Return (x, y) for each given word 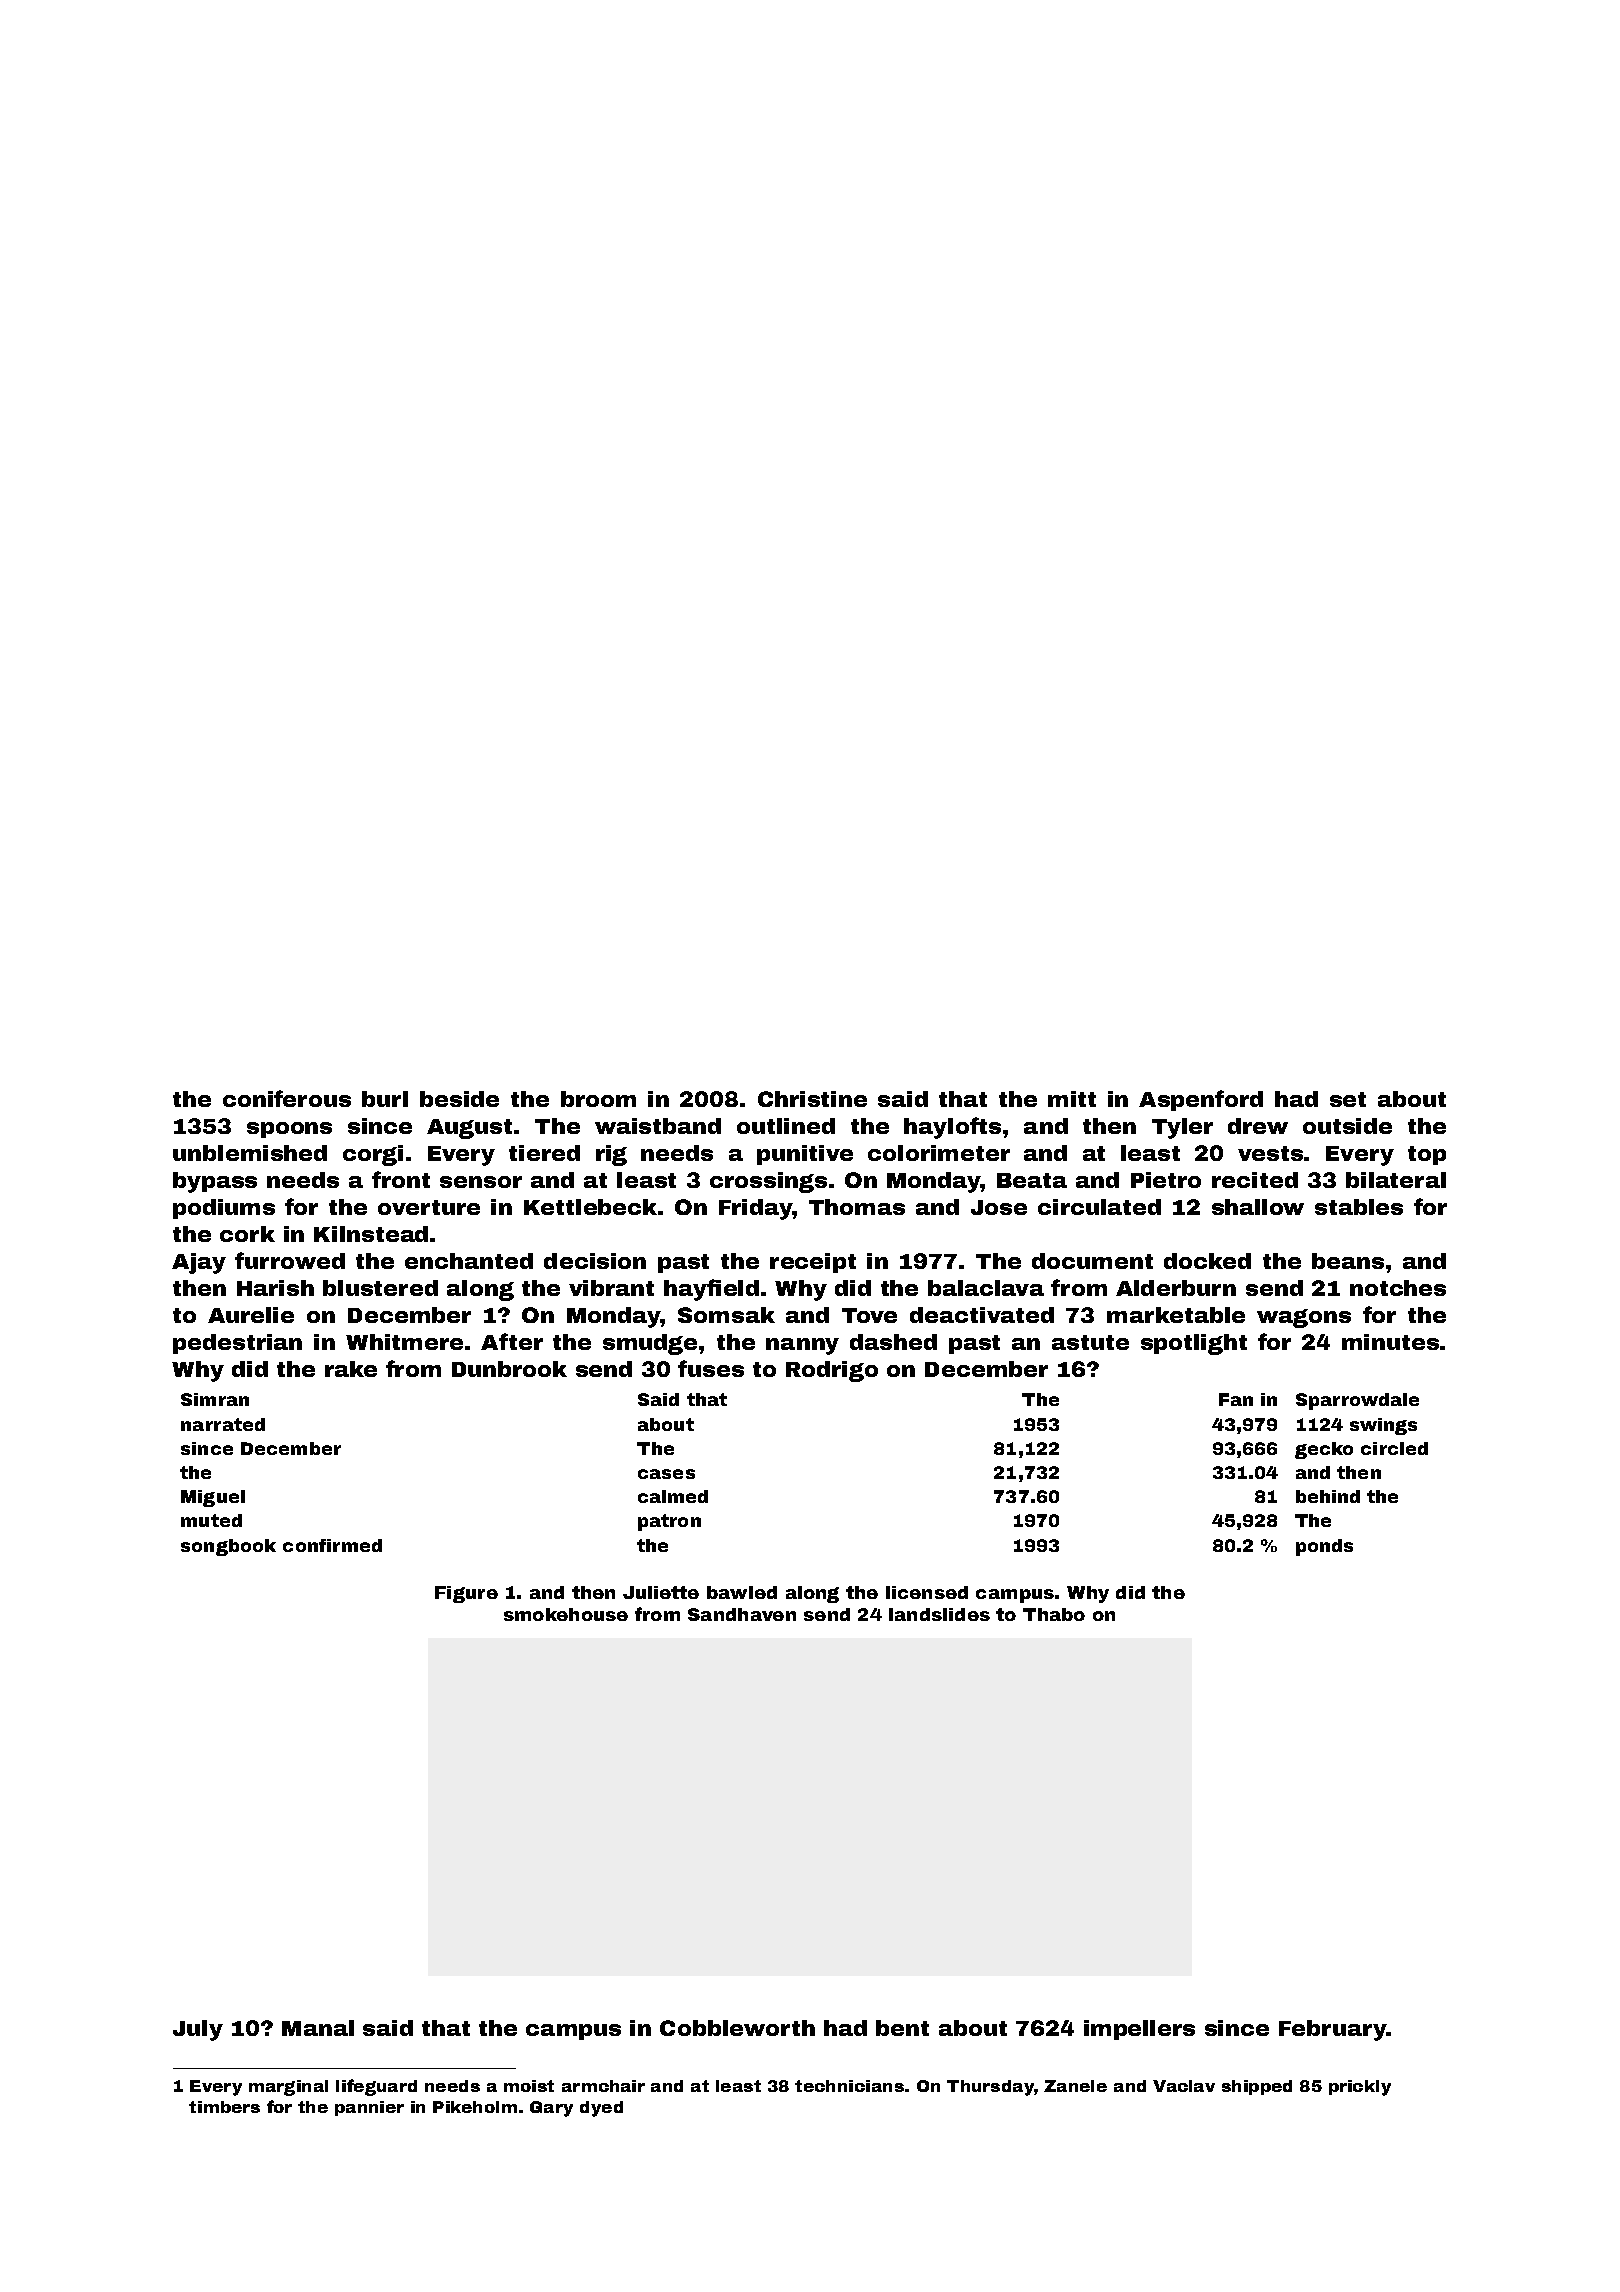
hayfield (711, 1290)
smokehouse (566, 1614)
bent (902, 2028)
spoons (289, 1130)
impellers (1139, 2030)
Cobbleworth (737, 2028)
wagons (1304, 1318)
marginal (288, 2088)
